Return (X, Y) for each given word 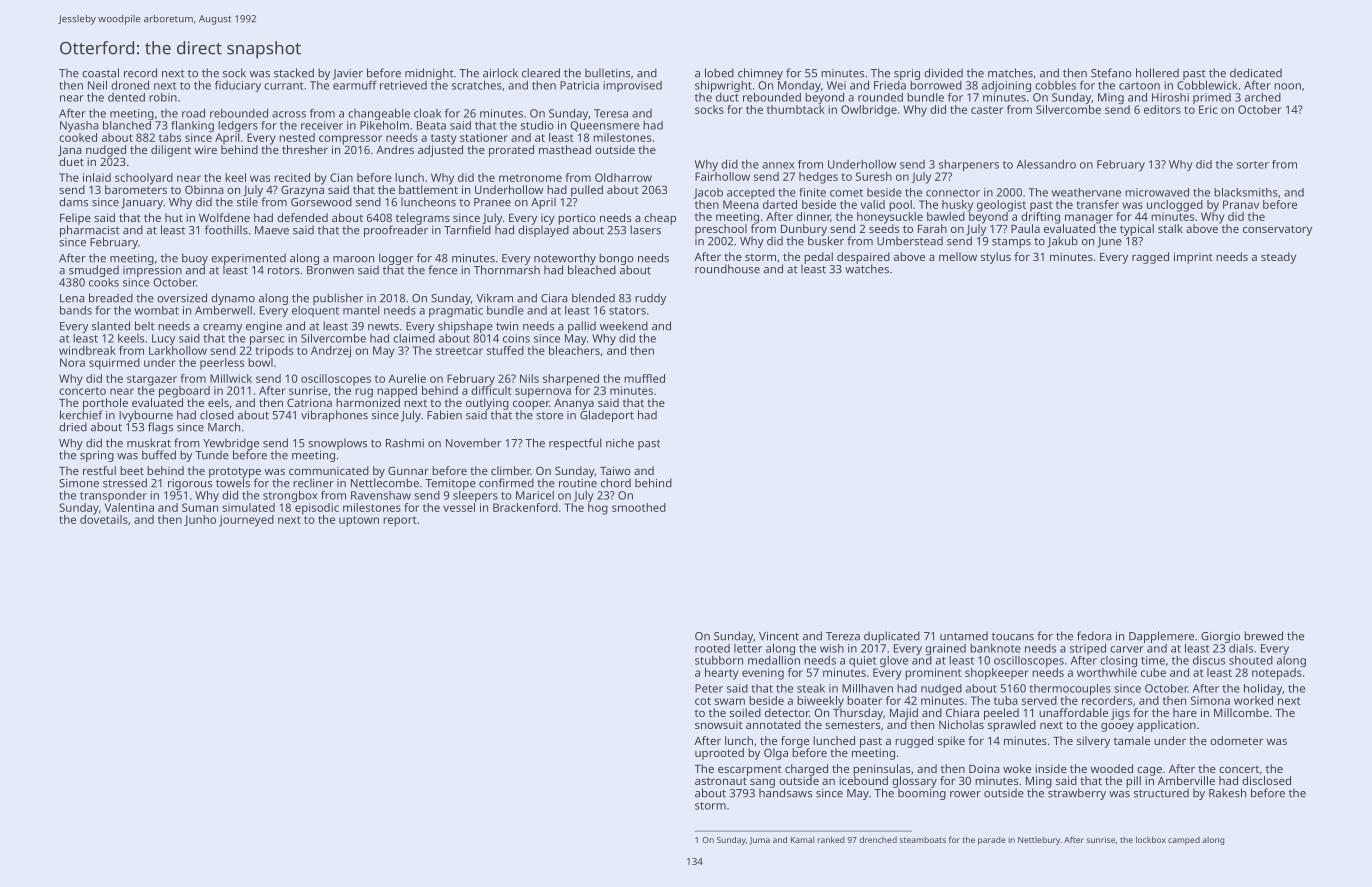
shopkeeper (997, 674)
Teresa (611, 113)
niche (620, 443)
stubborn (719, 660)
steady (1278, 258)
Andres (395, 149)
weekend (624, 326)
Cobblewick (1207, 85)
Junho (200, 520)
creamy (222, 328)
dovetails (104, 519)
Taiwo (615, 470)
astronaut (721, 781)
